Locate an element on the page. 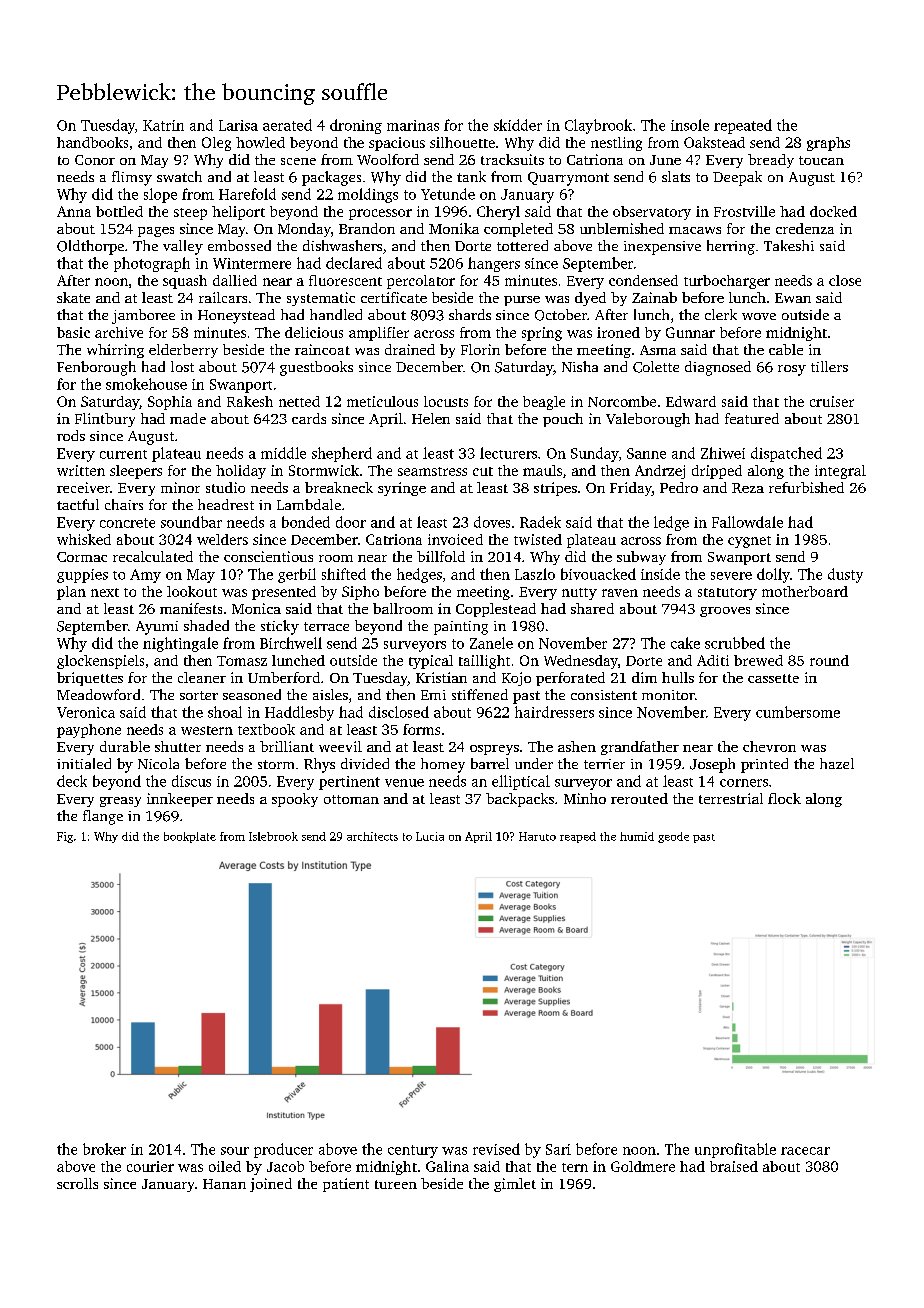 The height and width of the page is (1308, 924). racecar is located at coordinates (805, 1151).
